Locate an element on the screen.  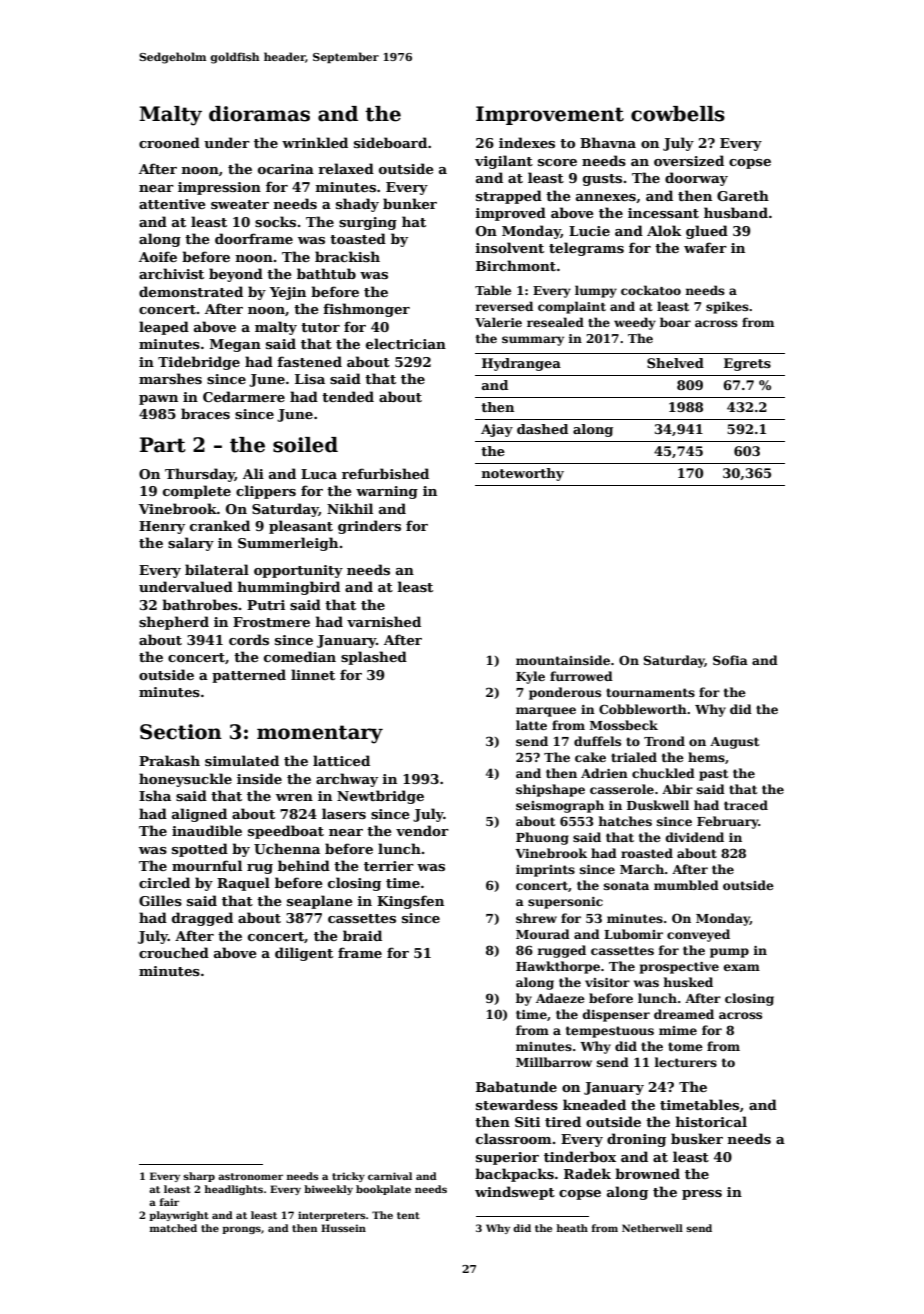
tutor is located at coordinates (320, 327).
